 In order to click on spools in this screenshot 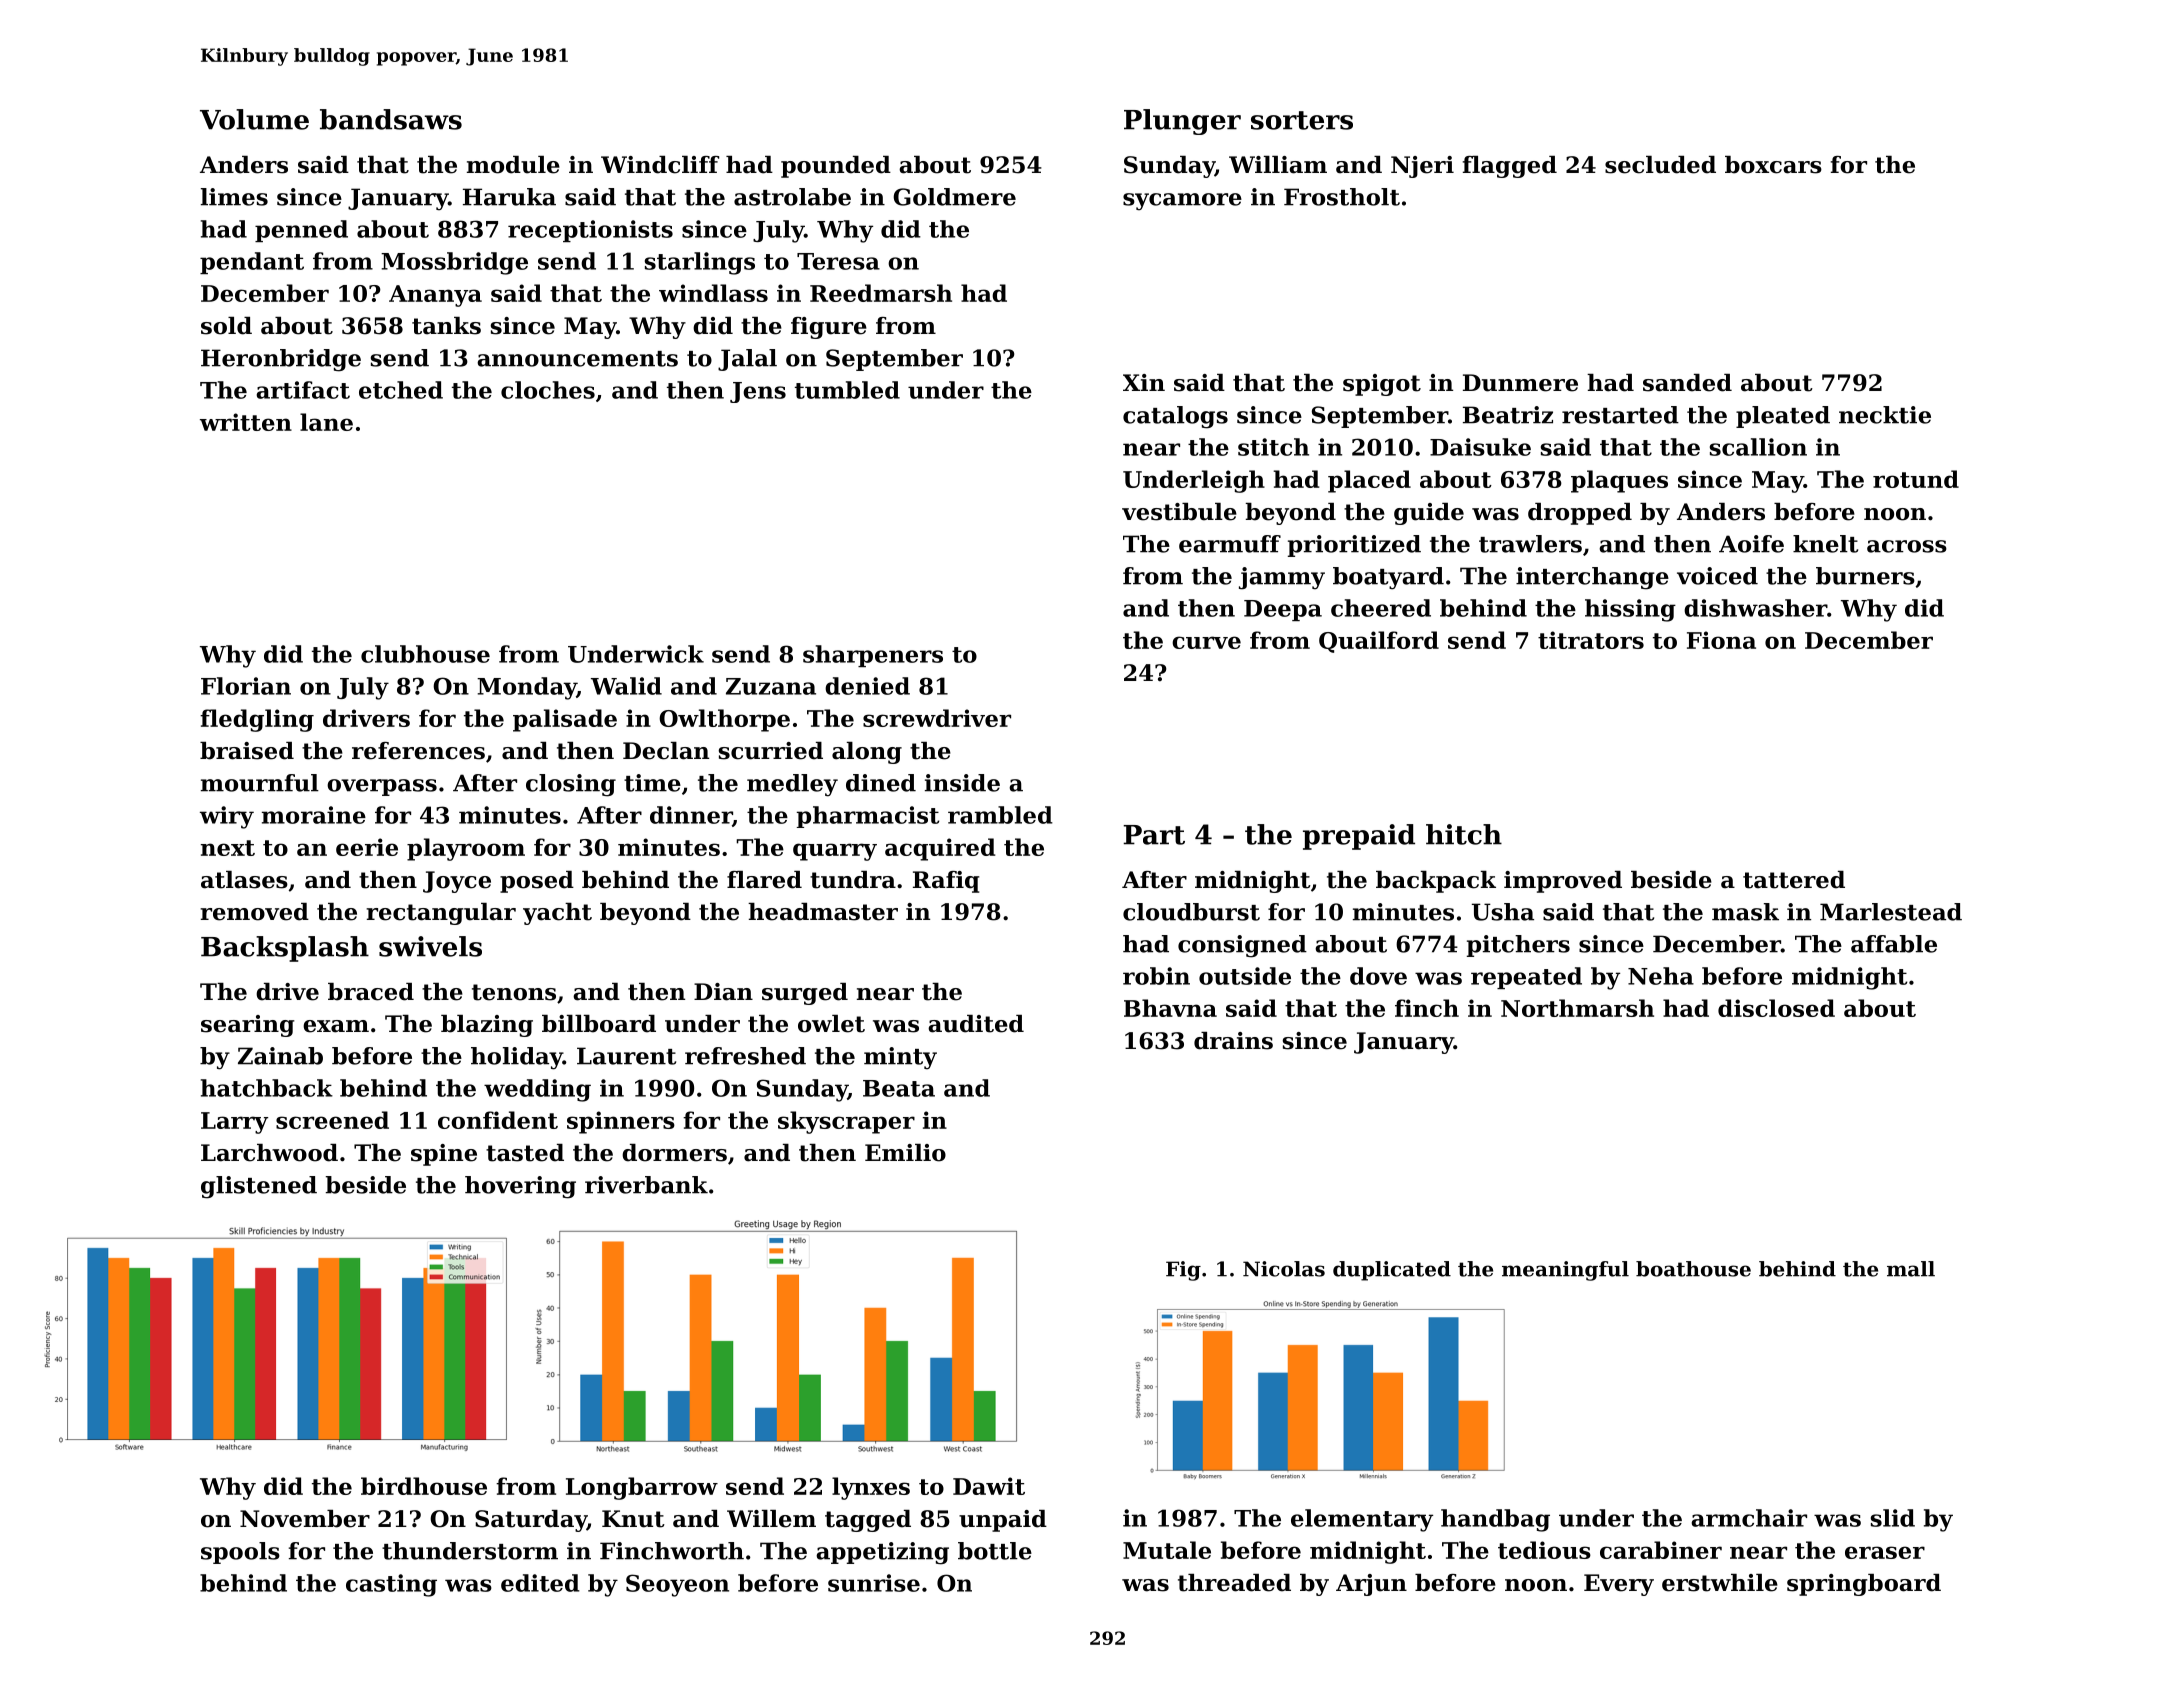, I will do `click(240, 1553)`.
